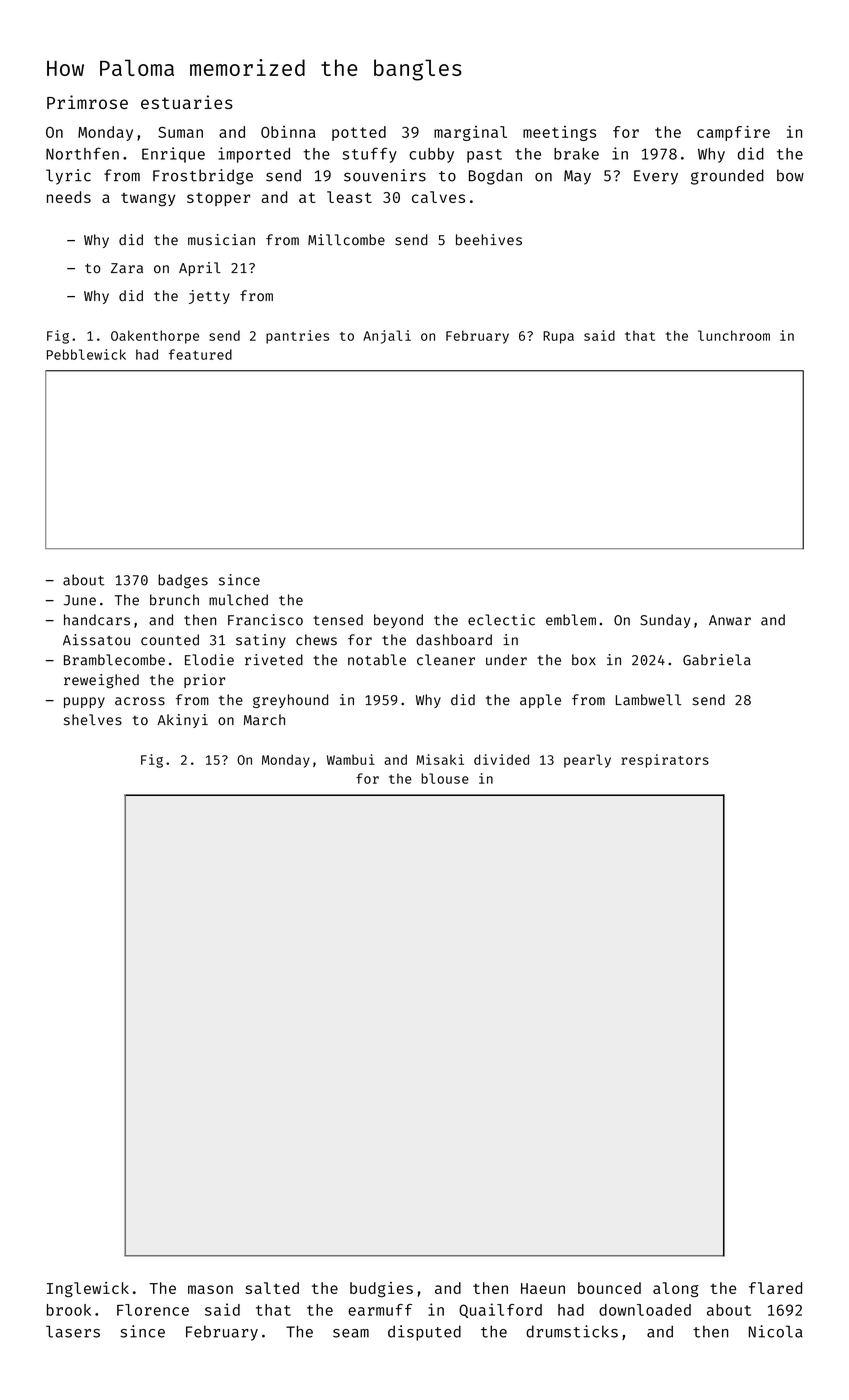 This image has height=1400, width=849. Describe the element at coordinates (733, 133) in the image. I see `campfire` at that location.
